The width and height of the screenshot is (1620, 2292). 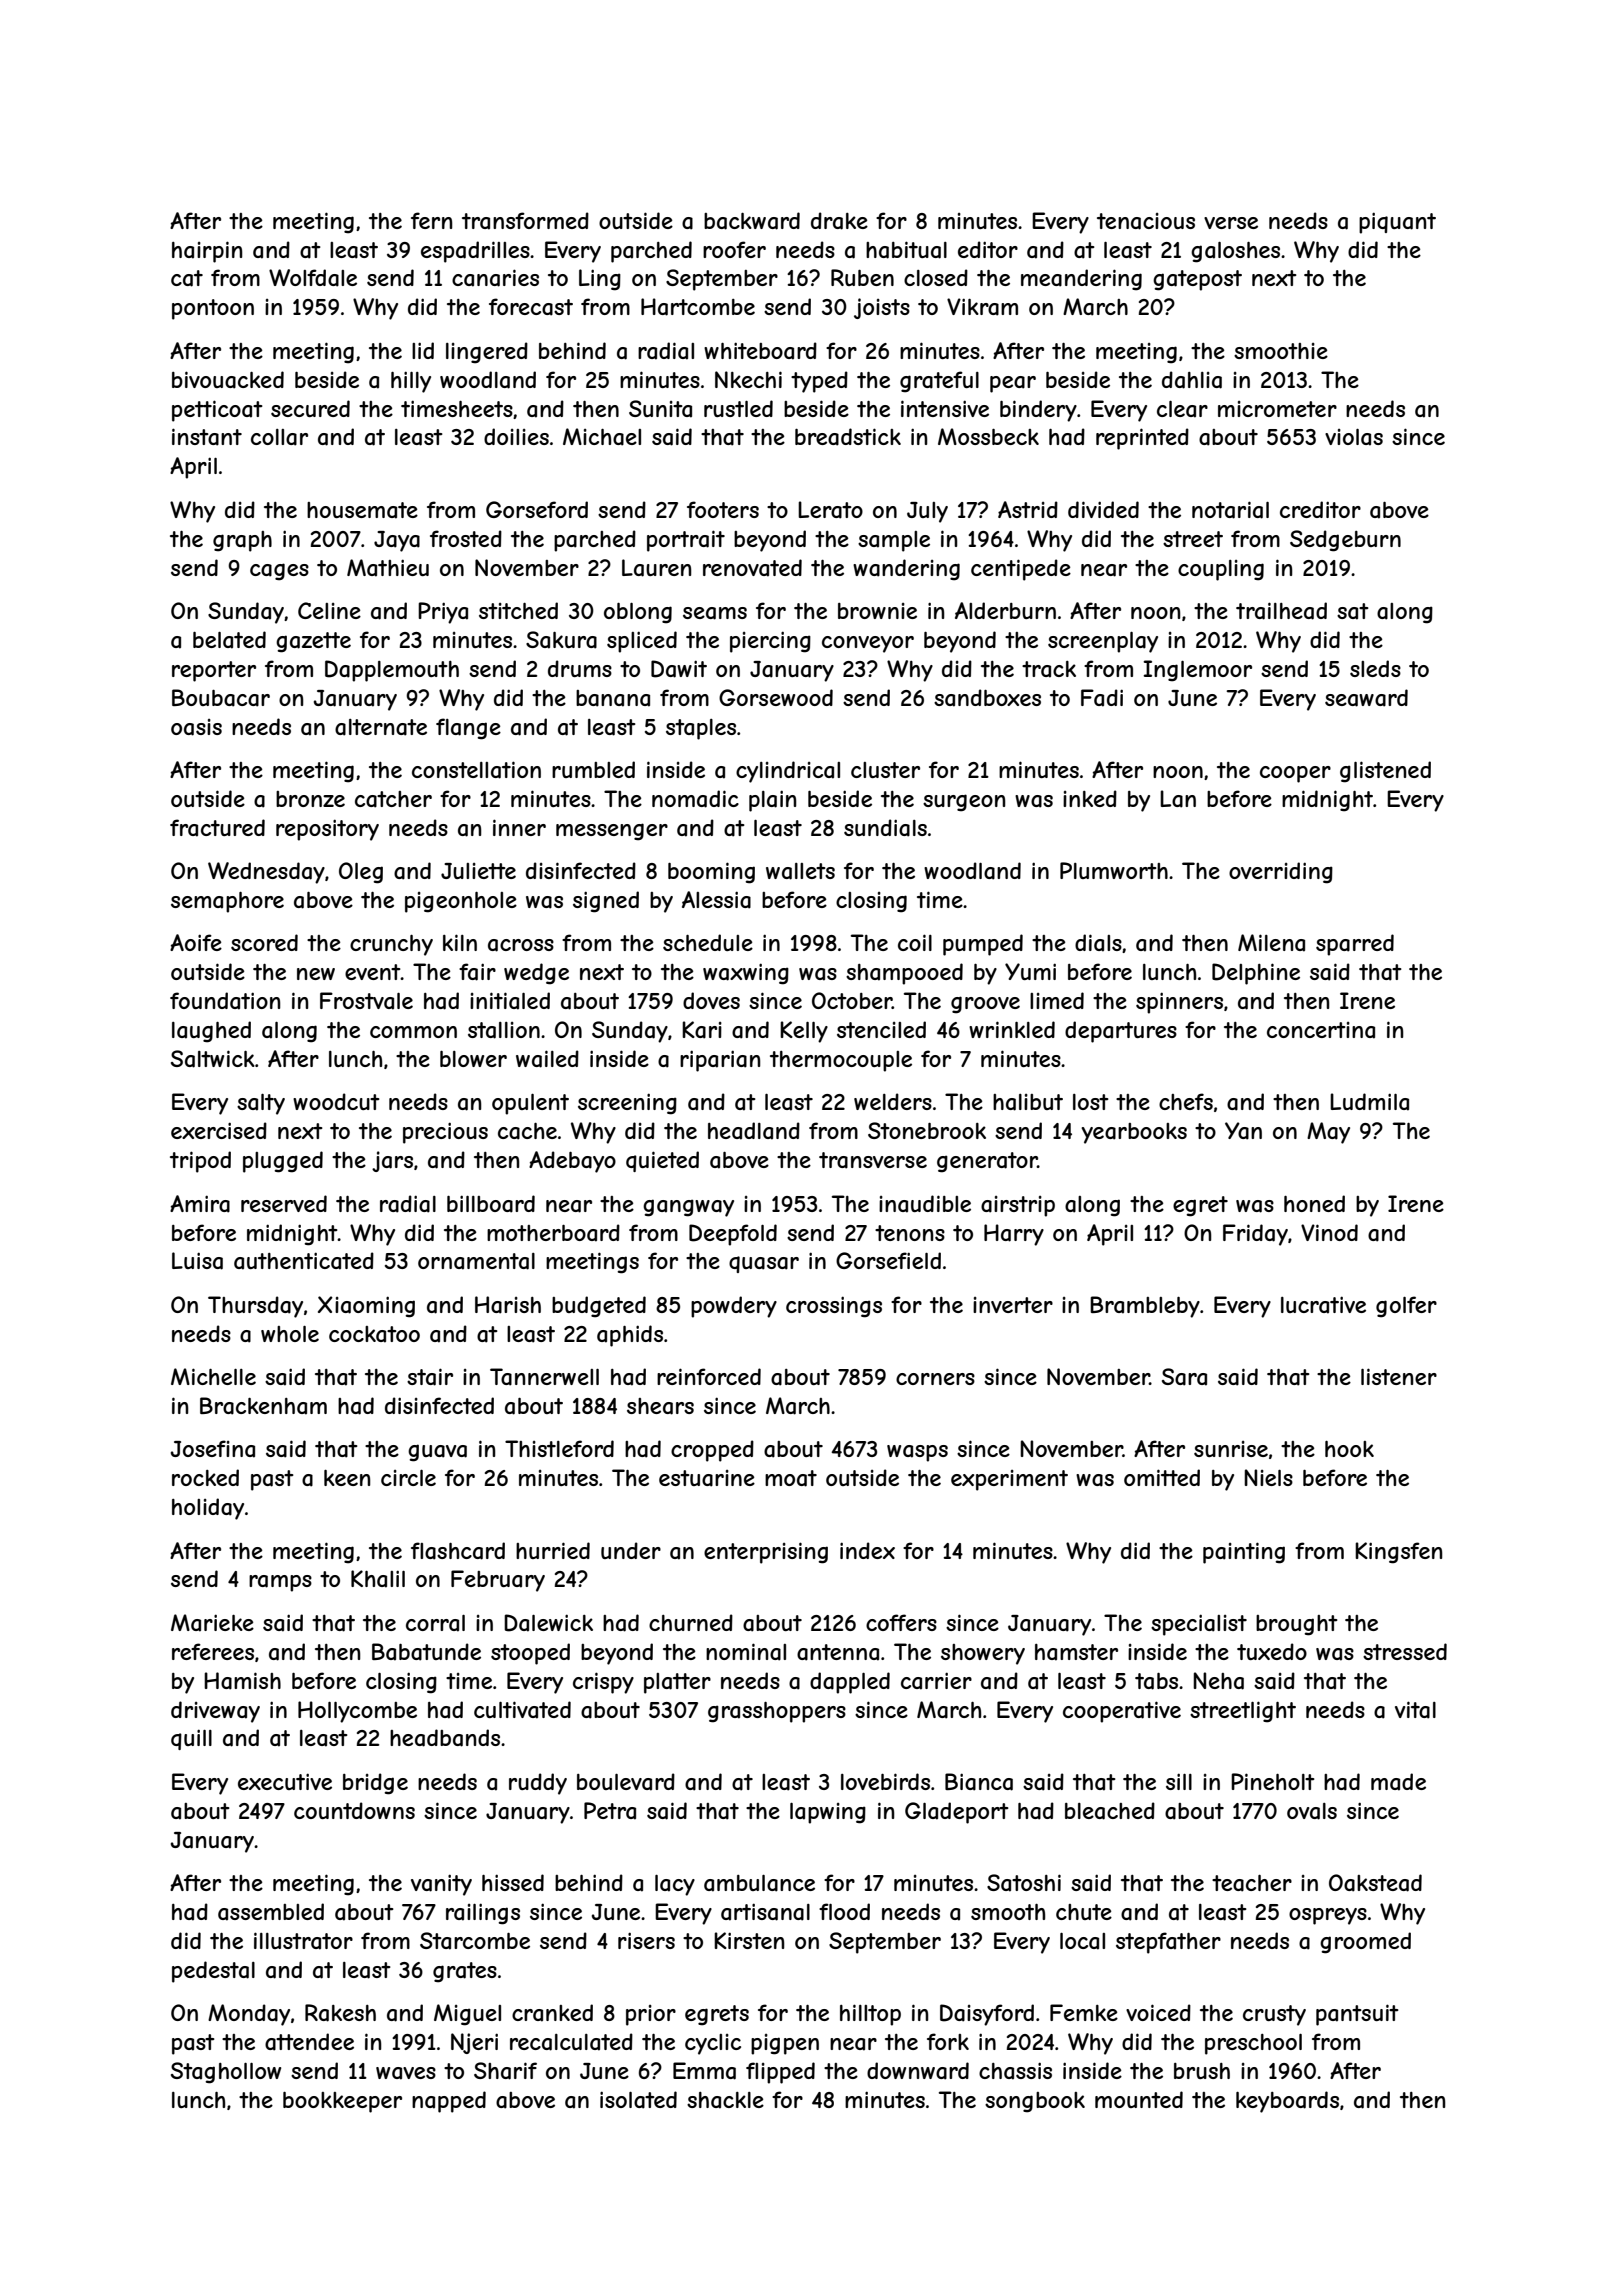 I want to click on keyboards, so click(x=1287, y=2102).
